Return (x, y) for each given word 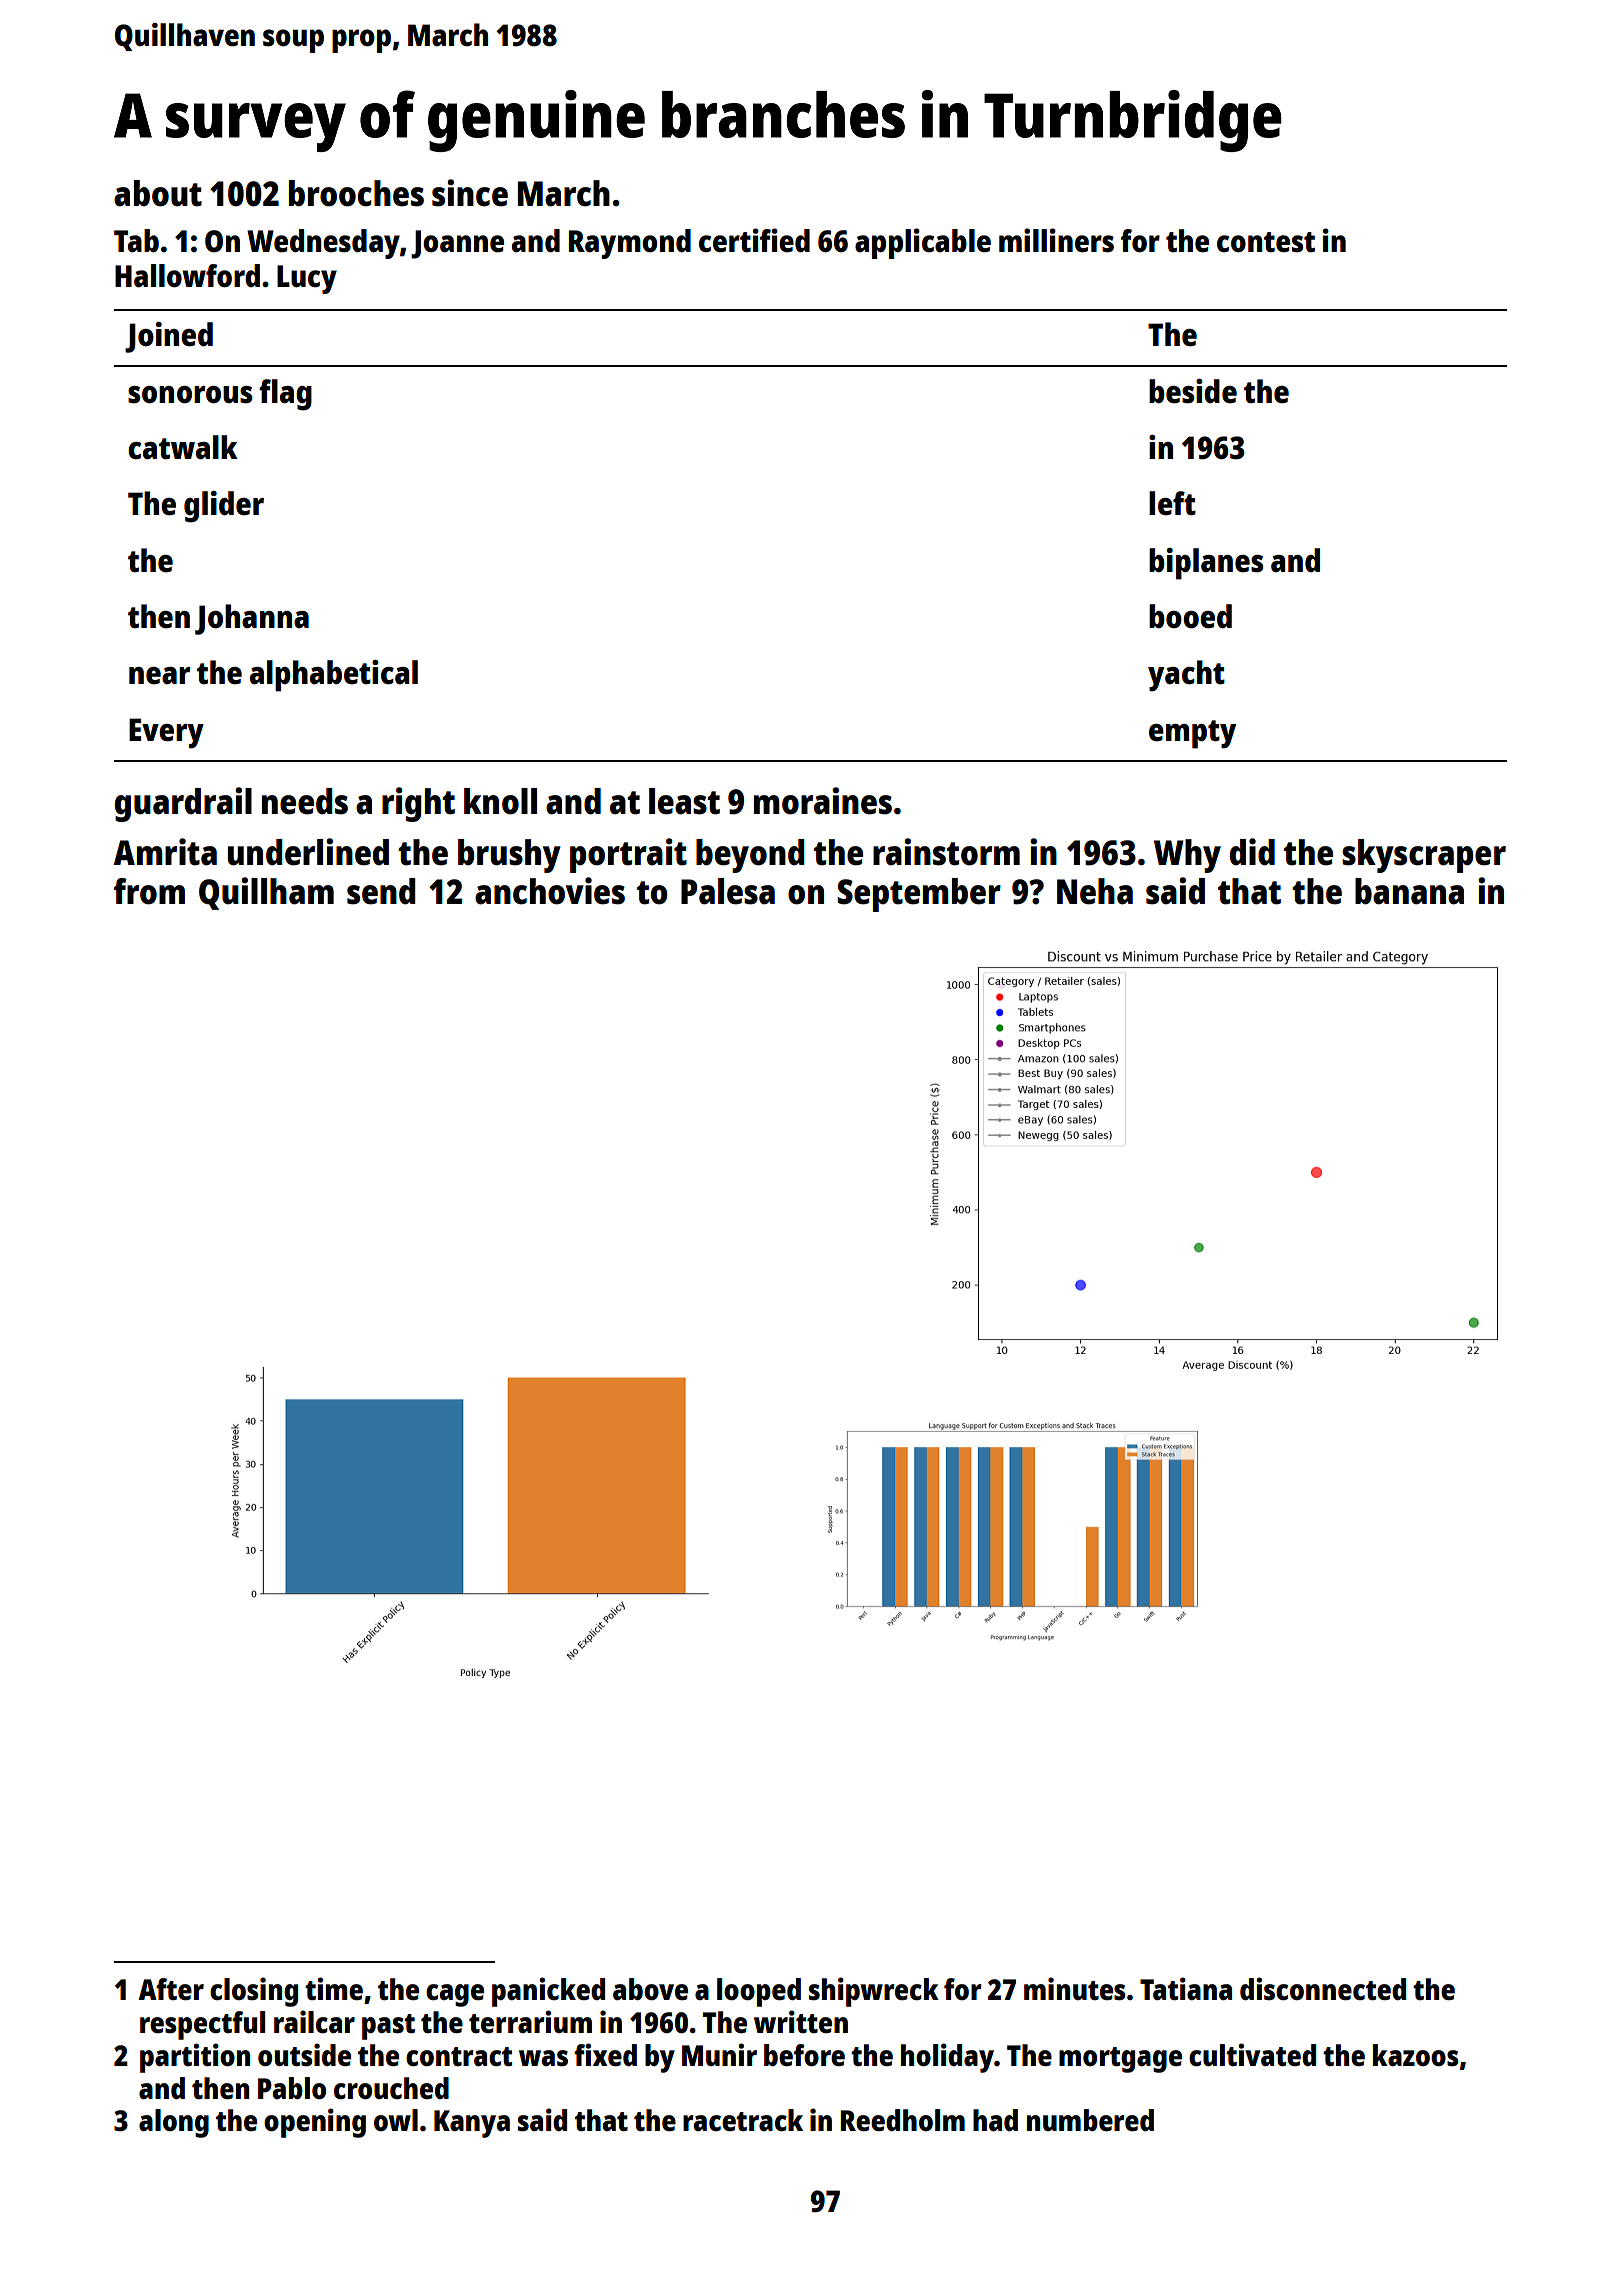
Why (1187, 856)
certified (754, 240)
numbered (1090, 2120)
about (158, 193)
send (381, 891)
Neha (1095, 891)
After (171, 1989)
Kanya (472, 2124)
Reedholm (902, 2120)
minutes (1075, 1988)
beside (1193, 391)
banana (1409, 891)
